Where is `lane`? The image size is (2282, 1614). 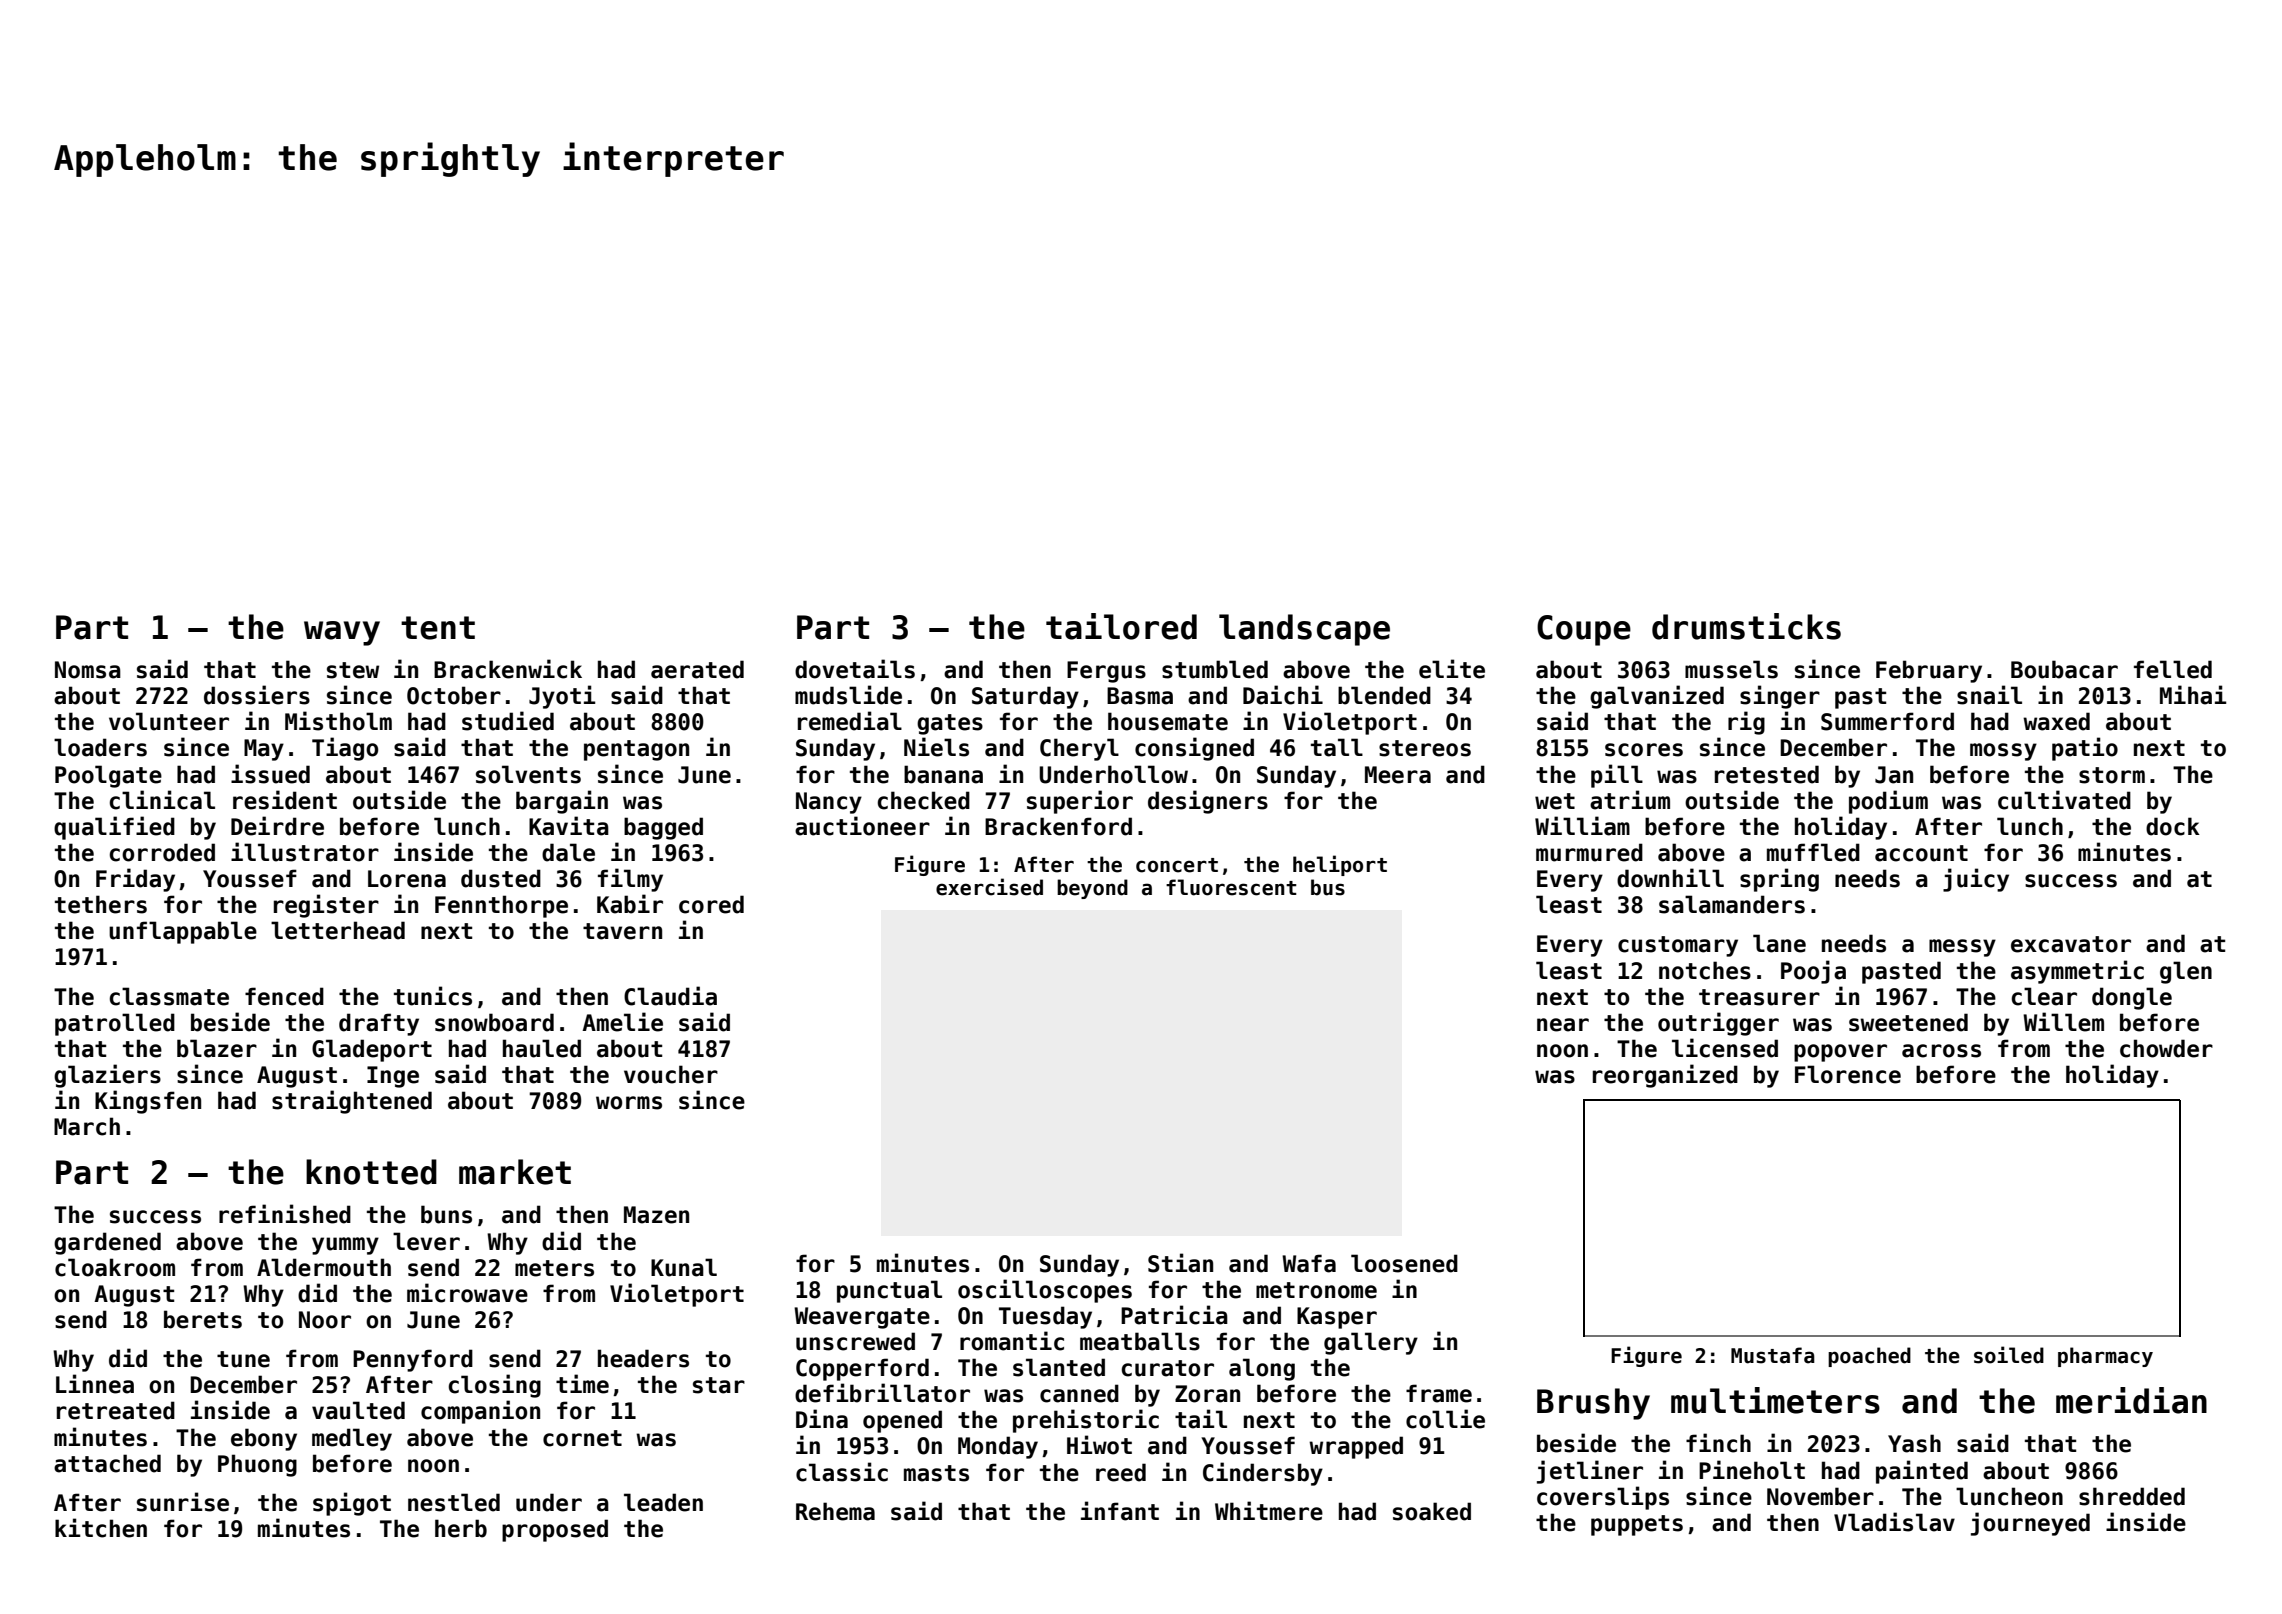 lane is located at coordinates (1779, 943).
